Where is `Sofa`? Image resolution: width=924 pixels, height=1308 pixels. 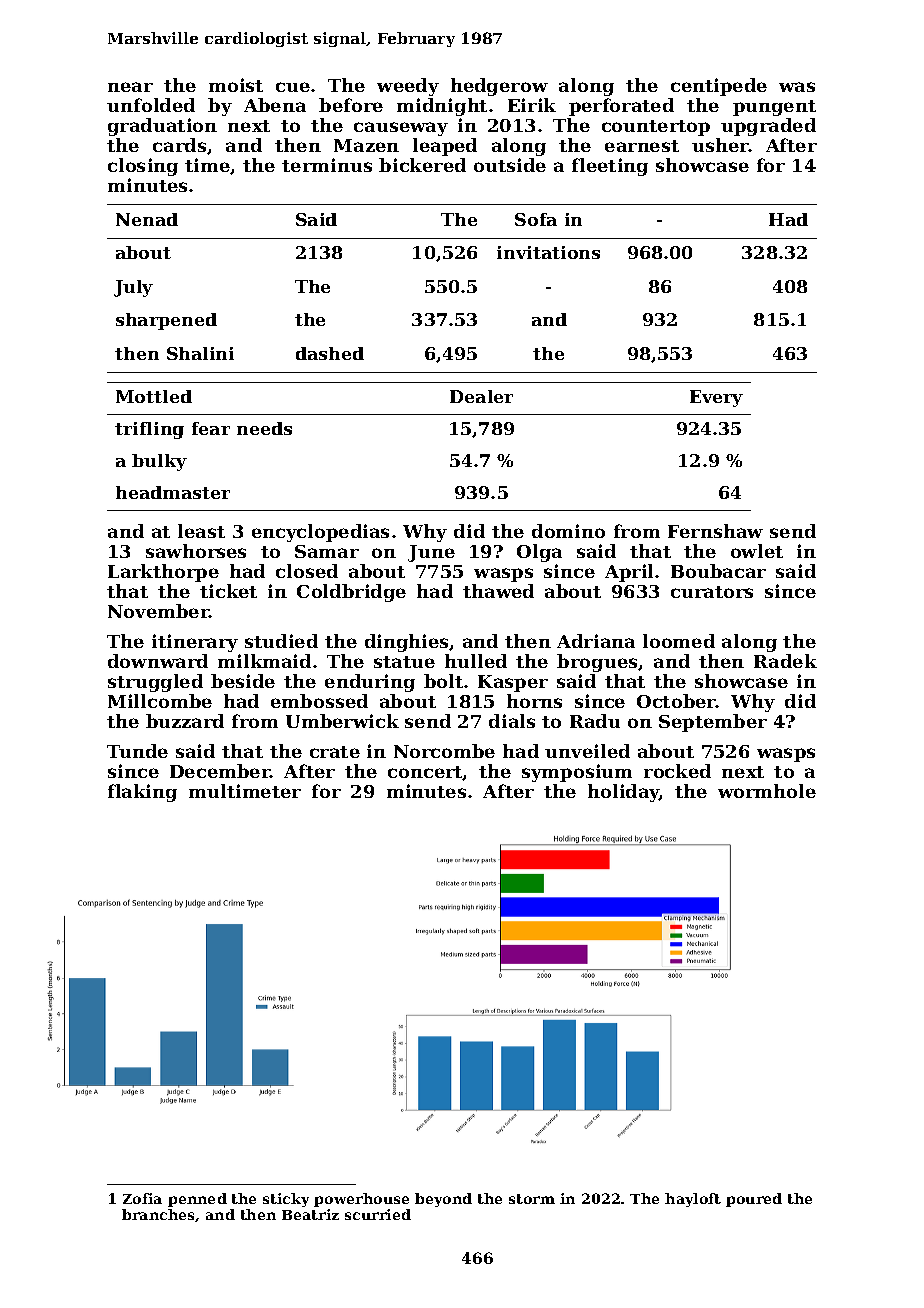
Sofa is located at coordinates (536, 219).
